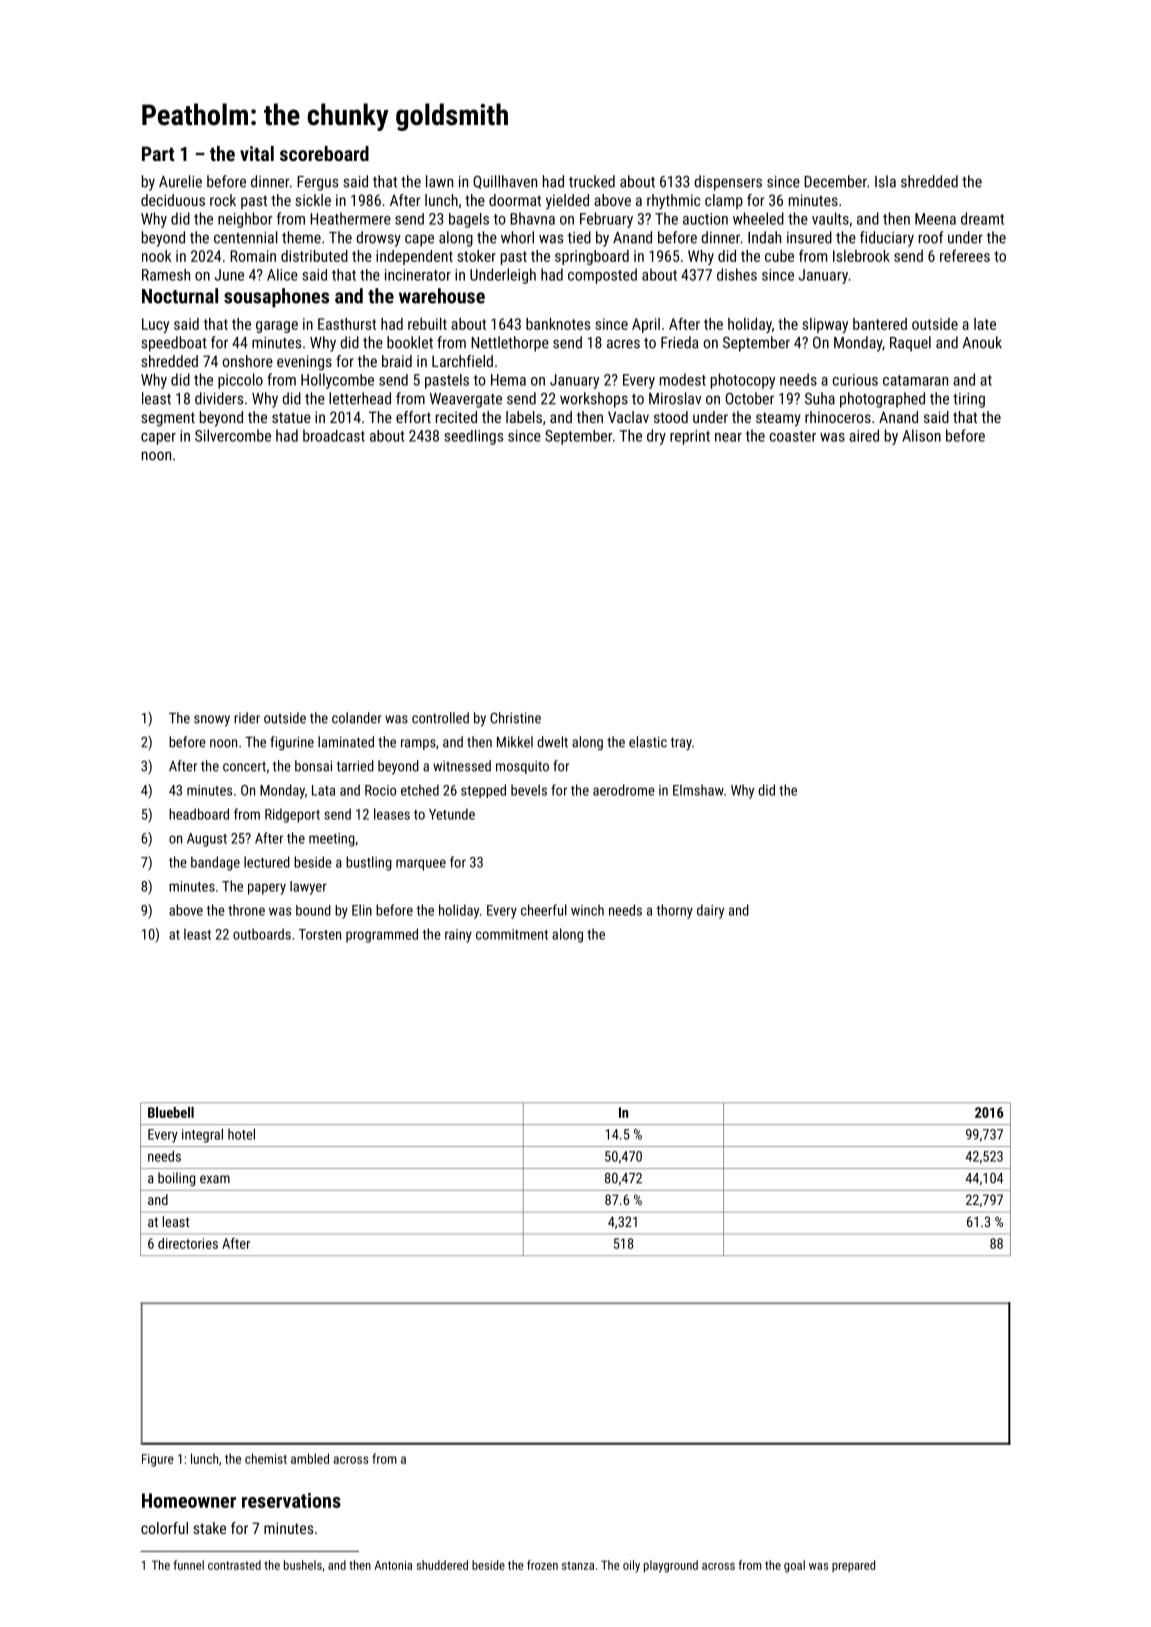 The height and width of the screenshot is (1627, 1151). What do you see at coordinates (524, 417) in the screenshot?
I see `labels` at bounding box center [524, 417].
